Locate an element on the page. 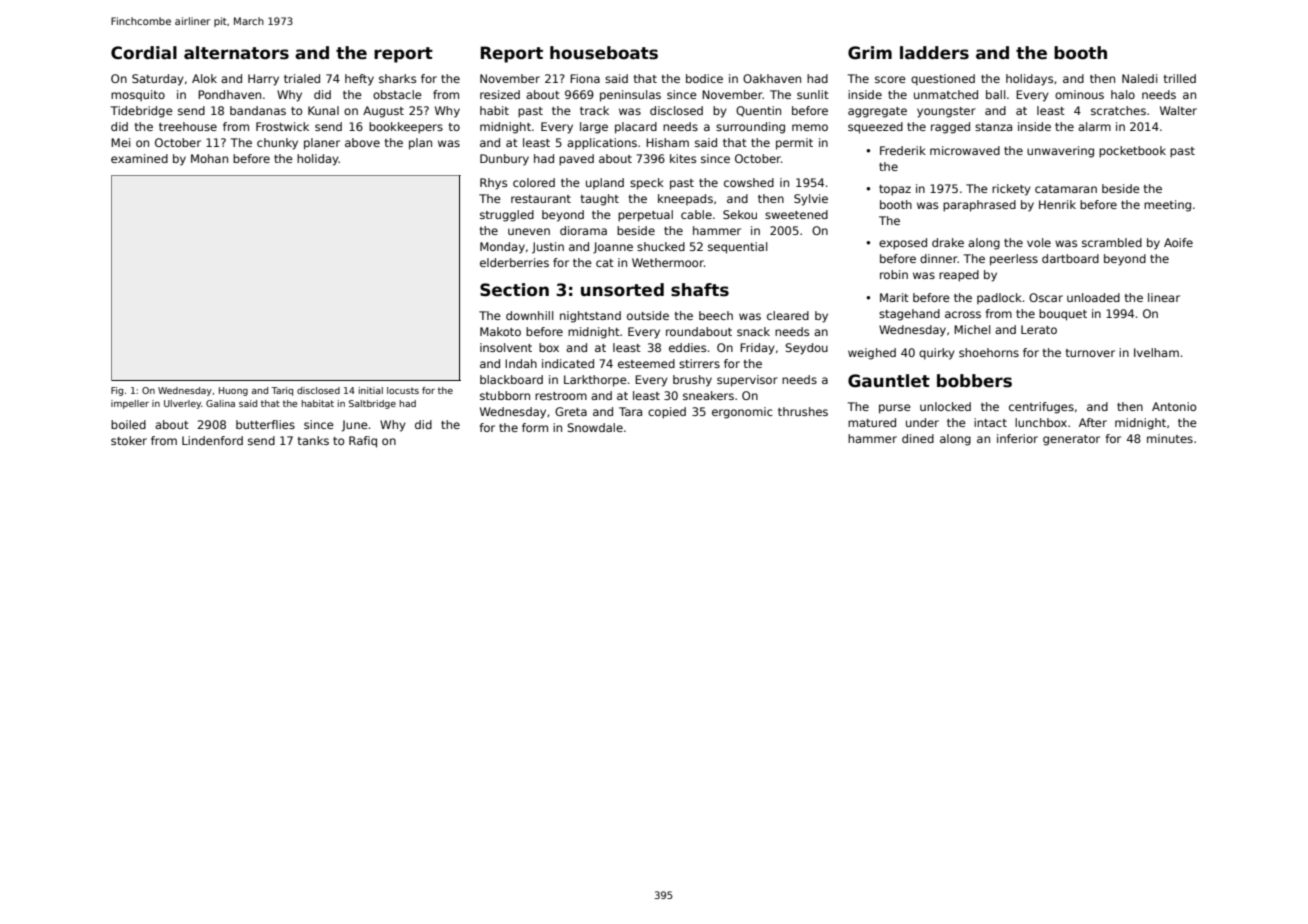  Lindenford is located at coordinates (212, 440).
